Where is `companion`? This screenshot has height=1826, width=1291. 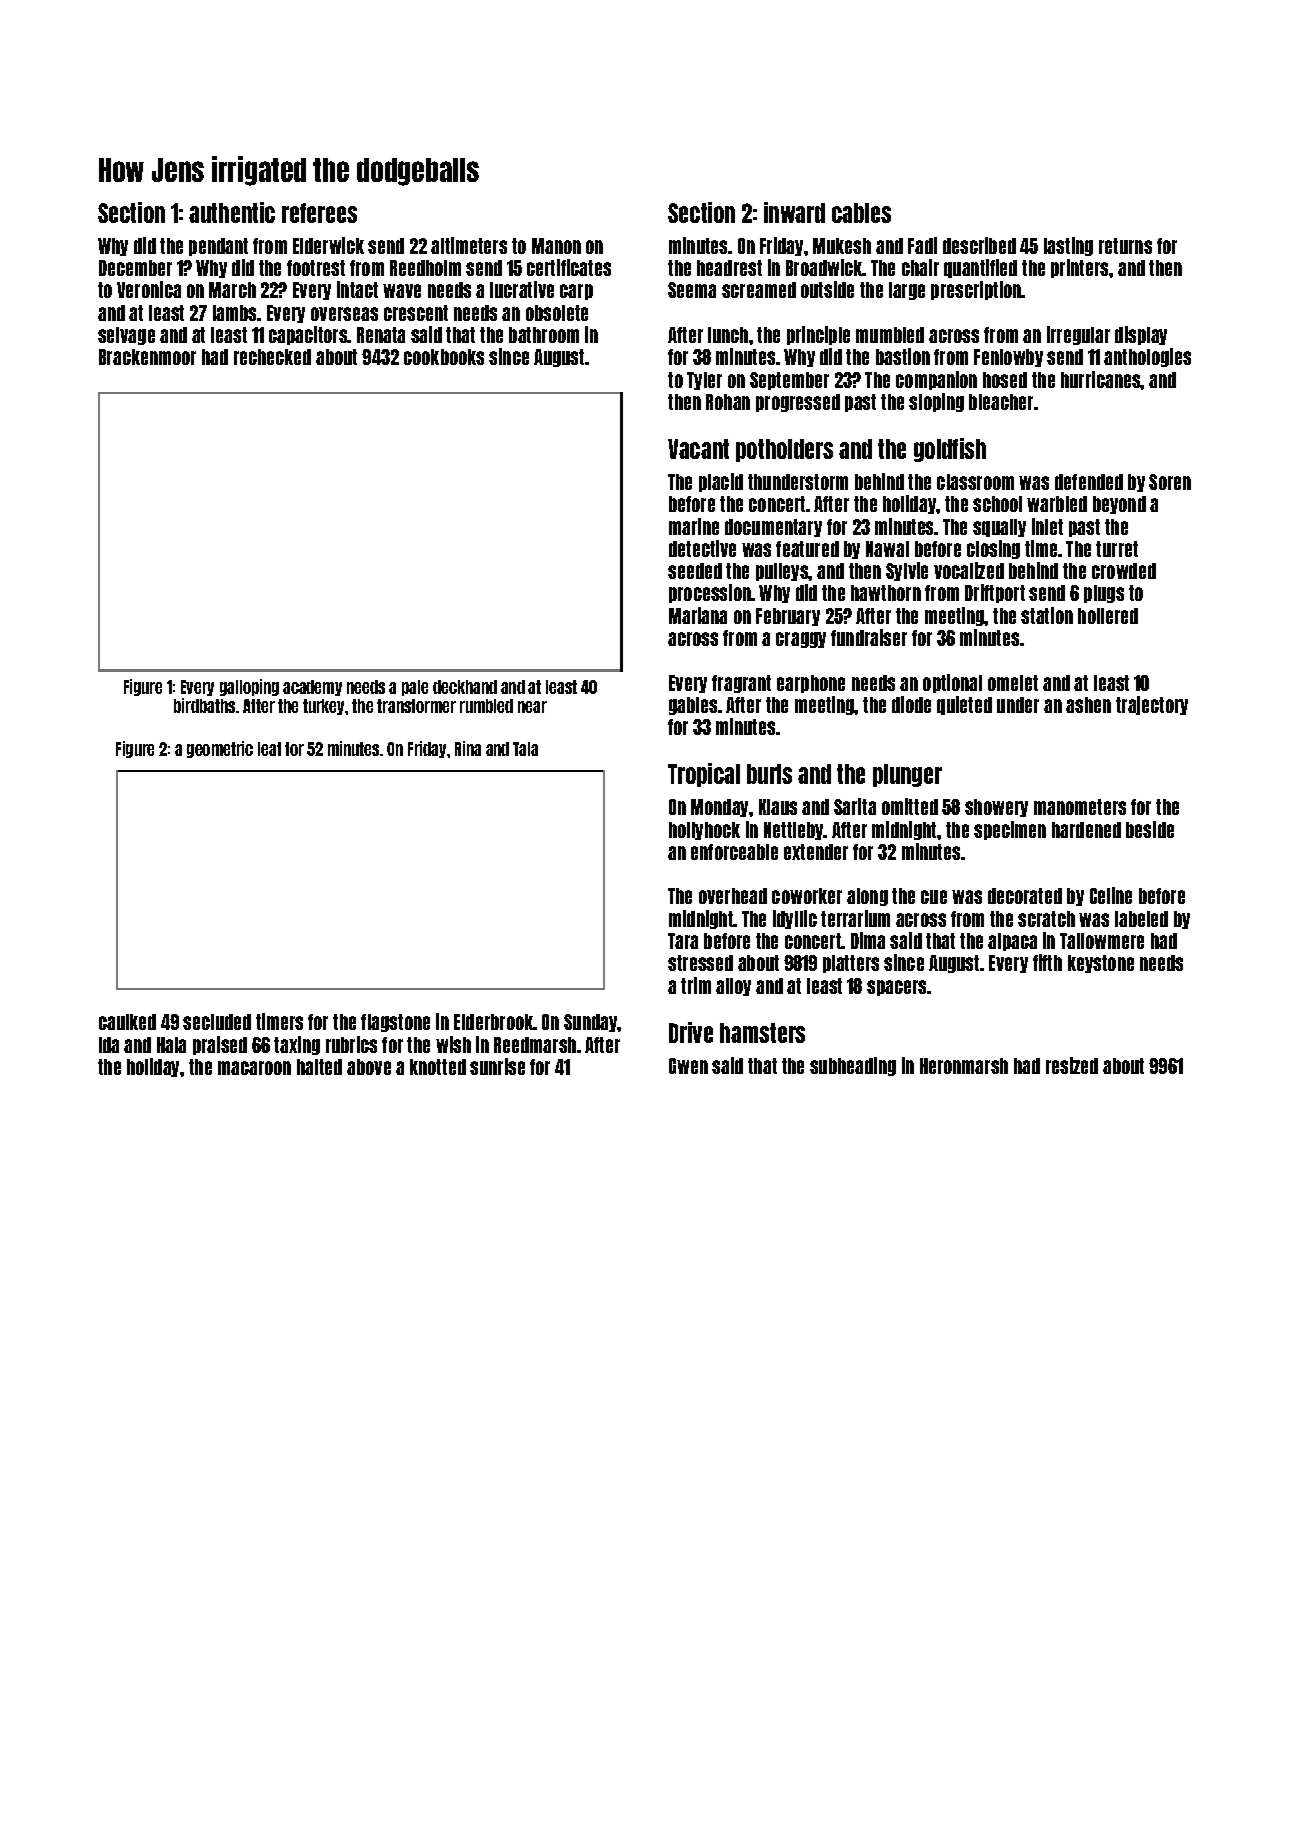 companion is located at coordinates (936, 380).
